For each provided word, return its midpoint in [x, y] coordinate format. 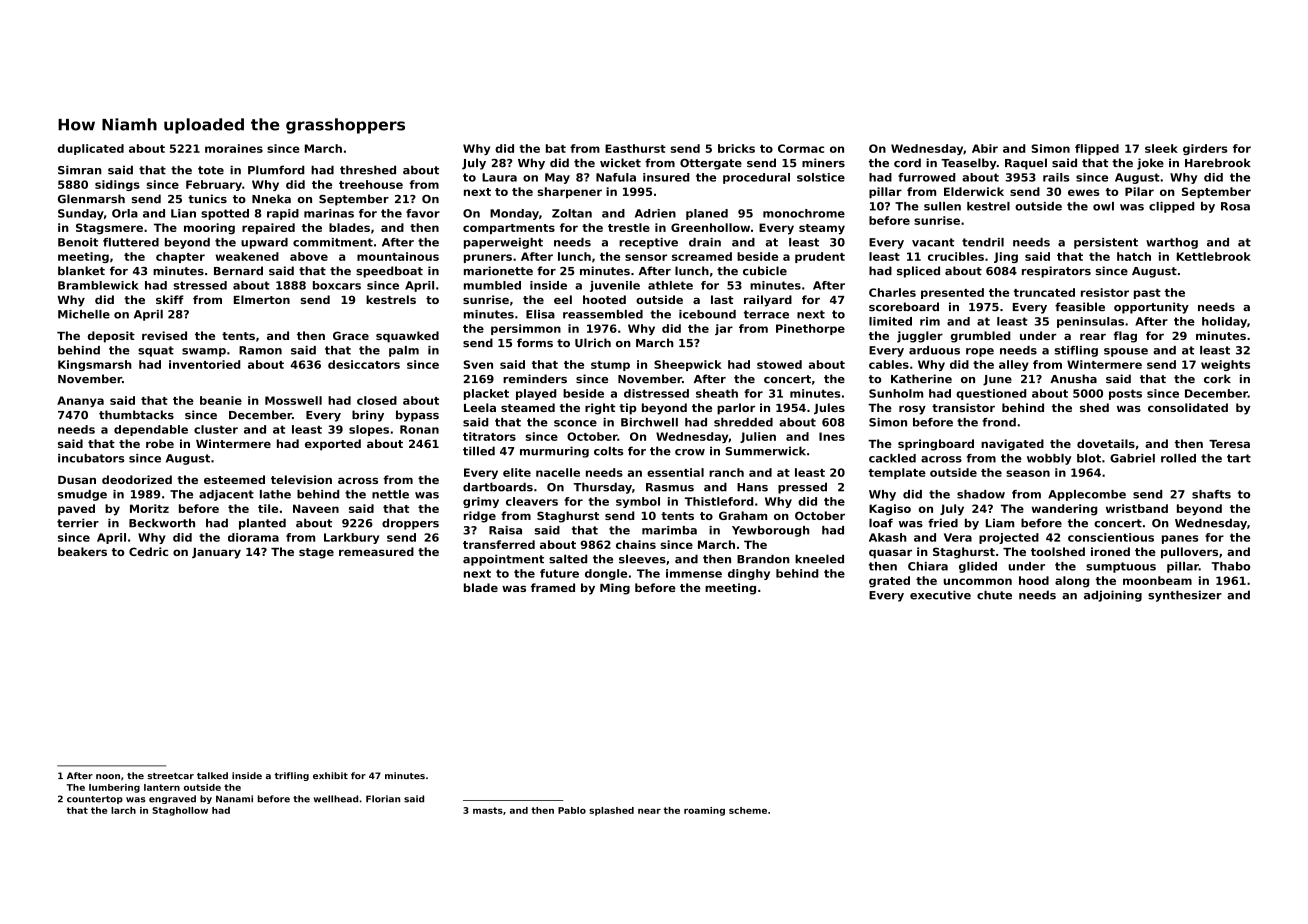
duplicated [91, 149]
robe [160, 443]
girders [1205, 149]
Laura [499, 177]
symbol [638, 502]
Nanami [234, 799]
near [649, 811]
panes [1180, 539]
